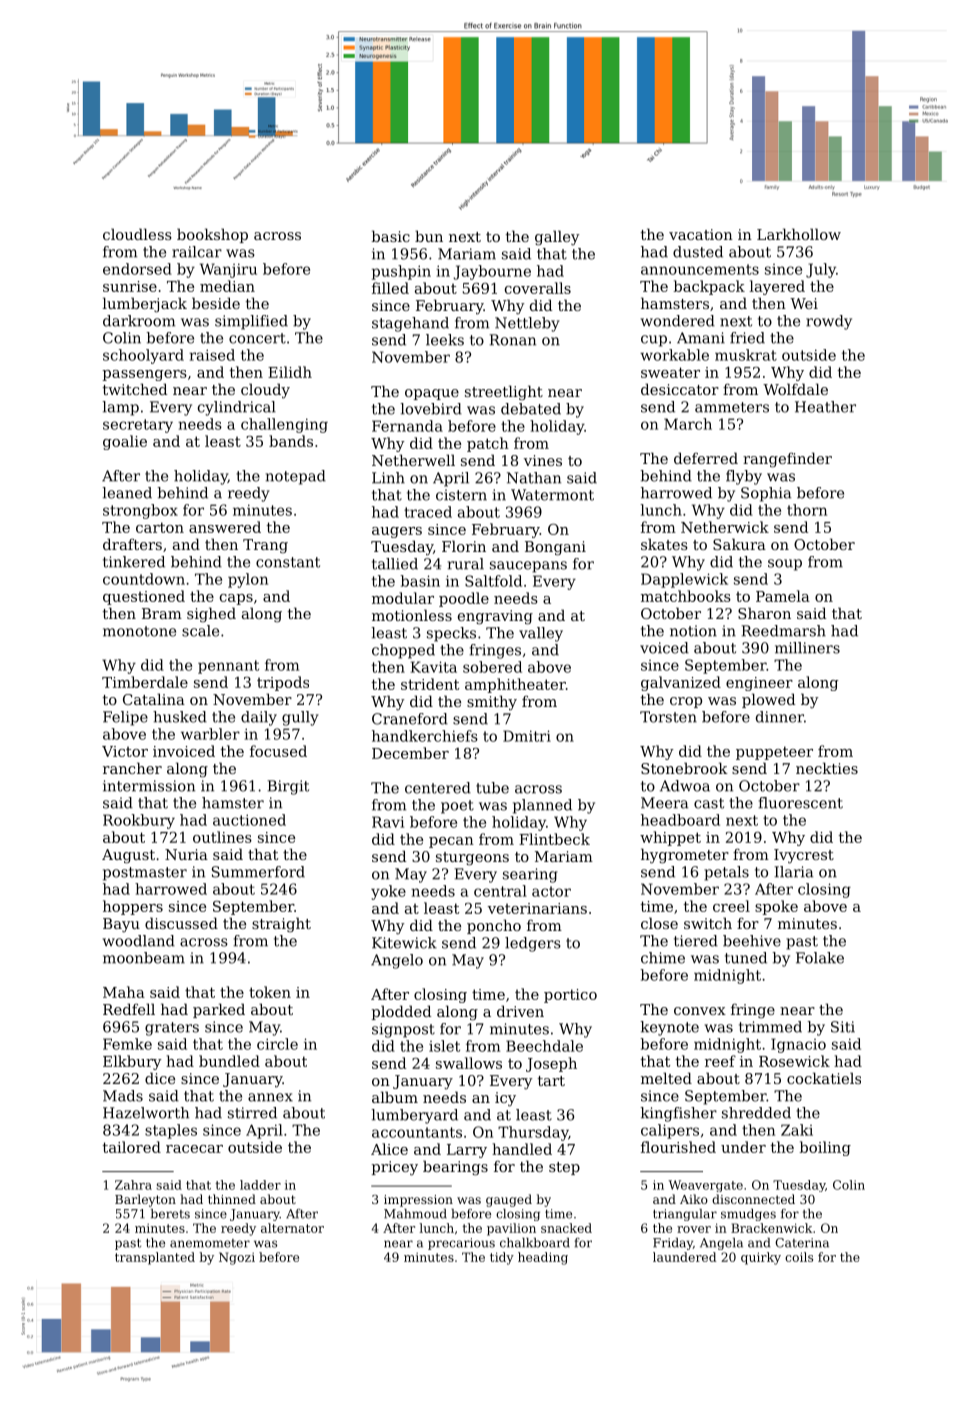 This screenshot has height=1403, width=969. I want to click on Wanjiru, so click(228, 270).
